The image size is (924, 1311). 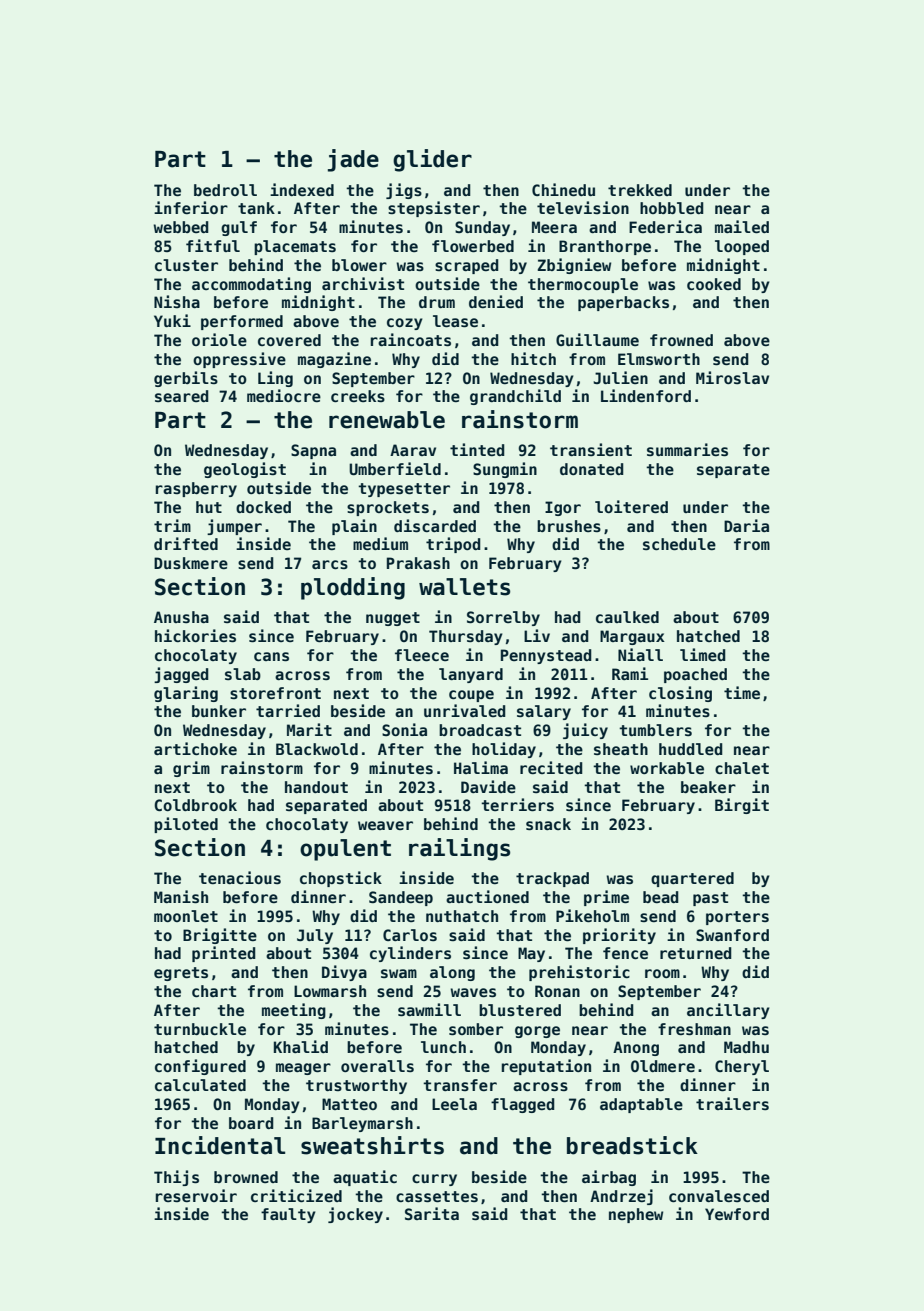 What do you see at coordinates (219, 339) in the screenshot?
I see `oriole` at bounding box center [219, 339].
